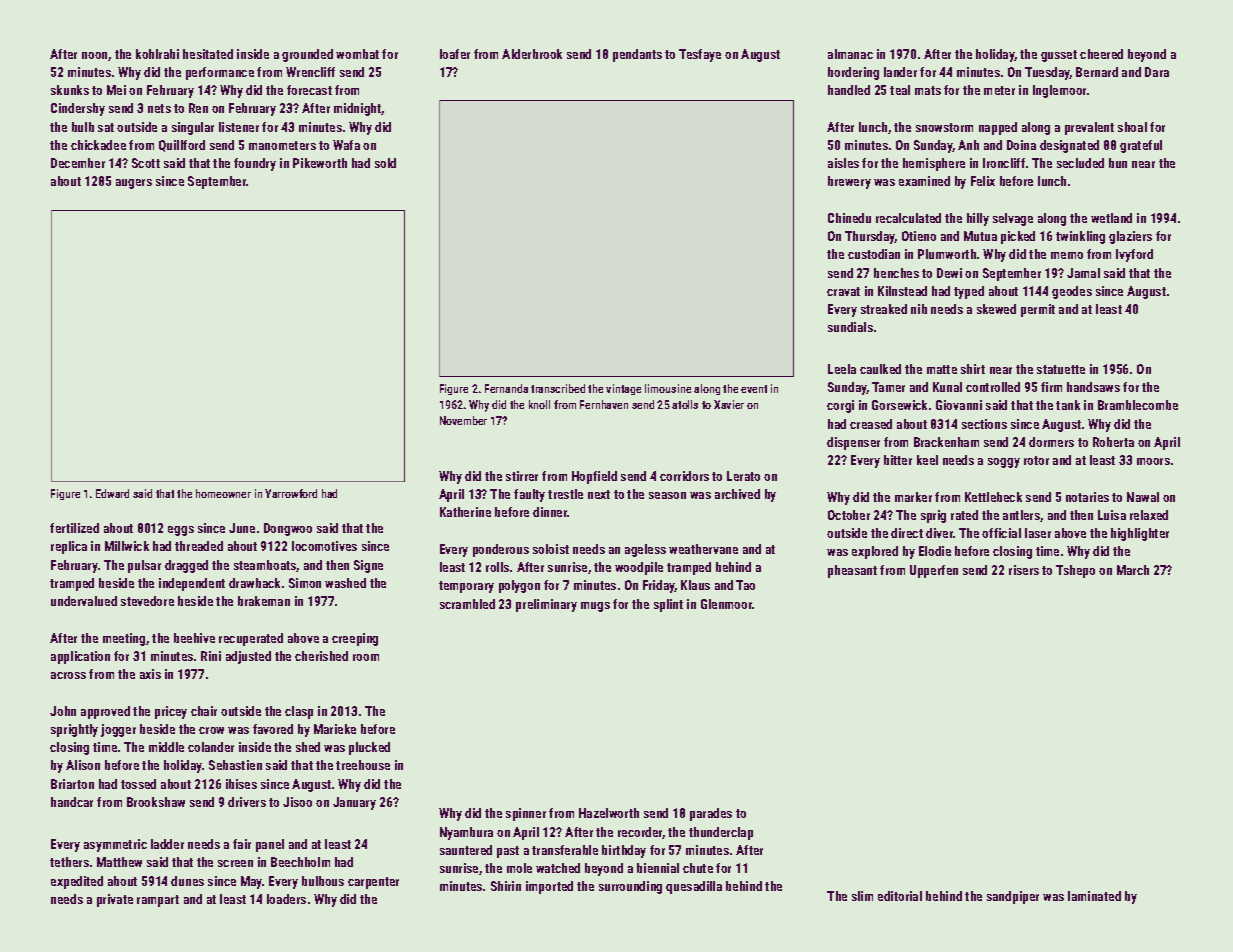 The image size is (1233, 952). Describe the element at coordinates (594, 477) in the screenshot. I see `Hopfield` at that location.
